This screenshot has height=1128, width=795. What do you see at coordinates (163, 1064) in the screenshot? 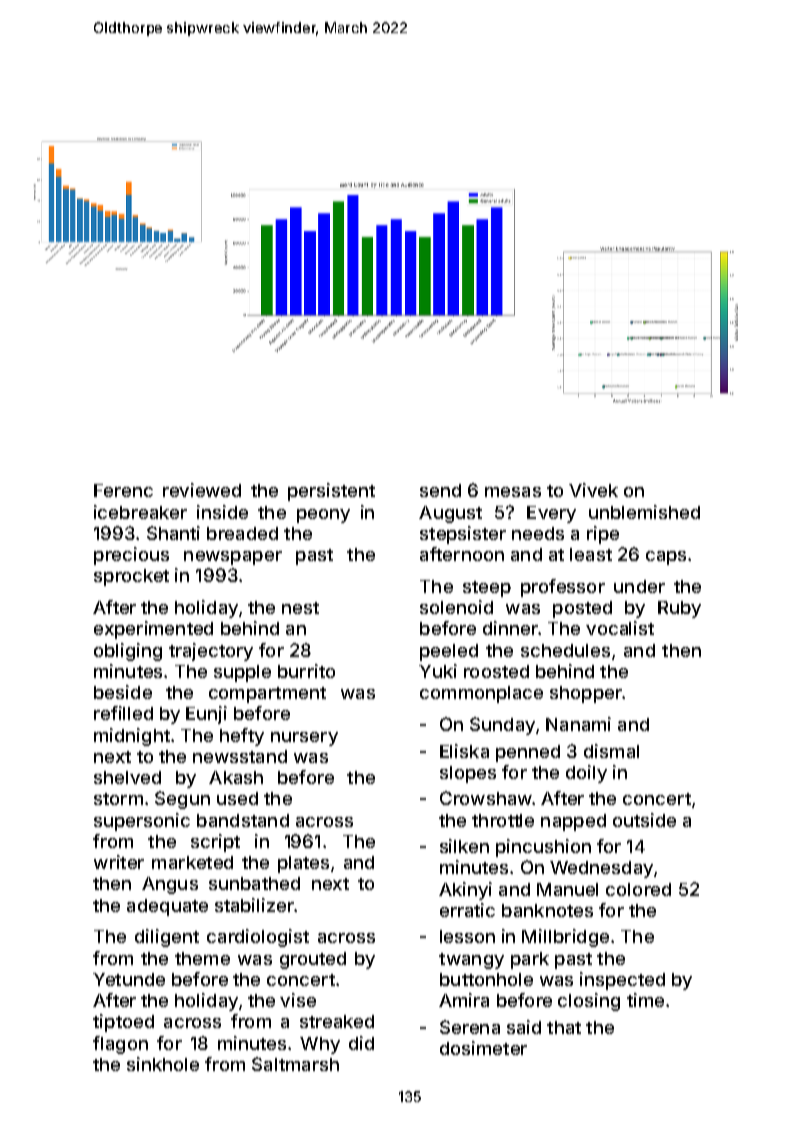
I see `sinkhole` at bounding box center [163, 1064].
